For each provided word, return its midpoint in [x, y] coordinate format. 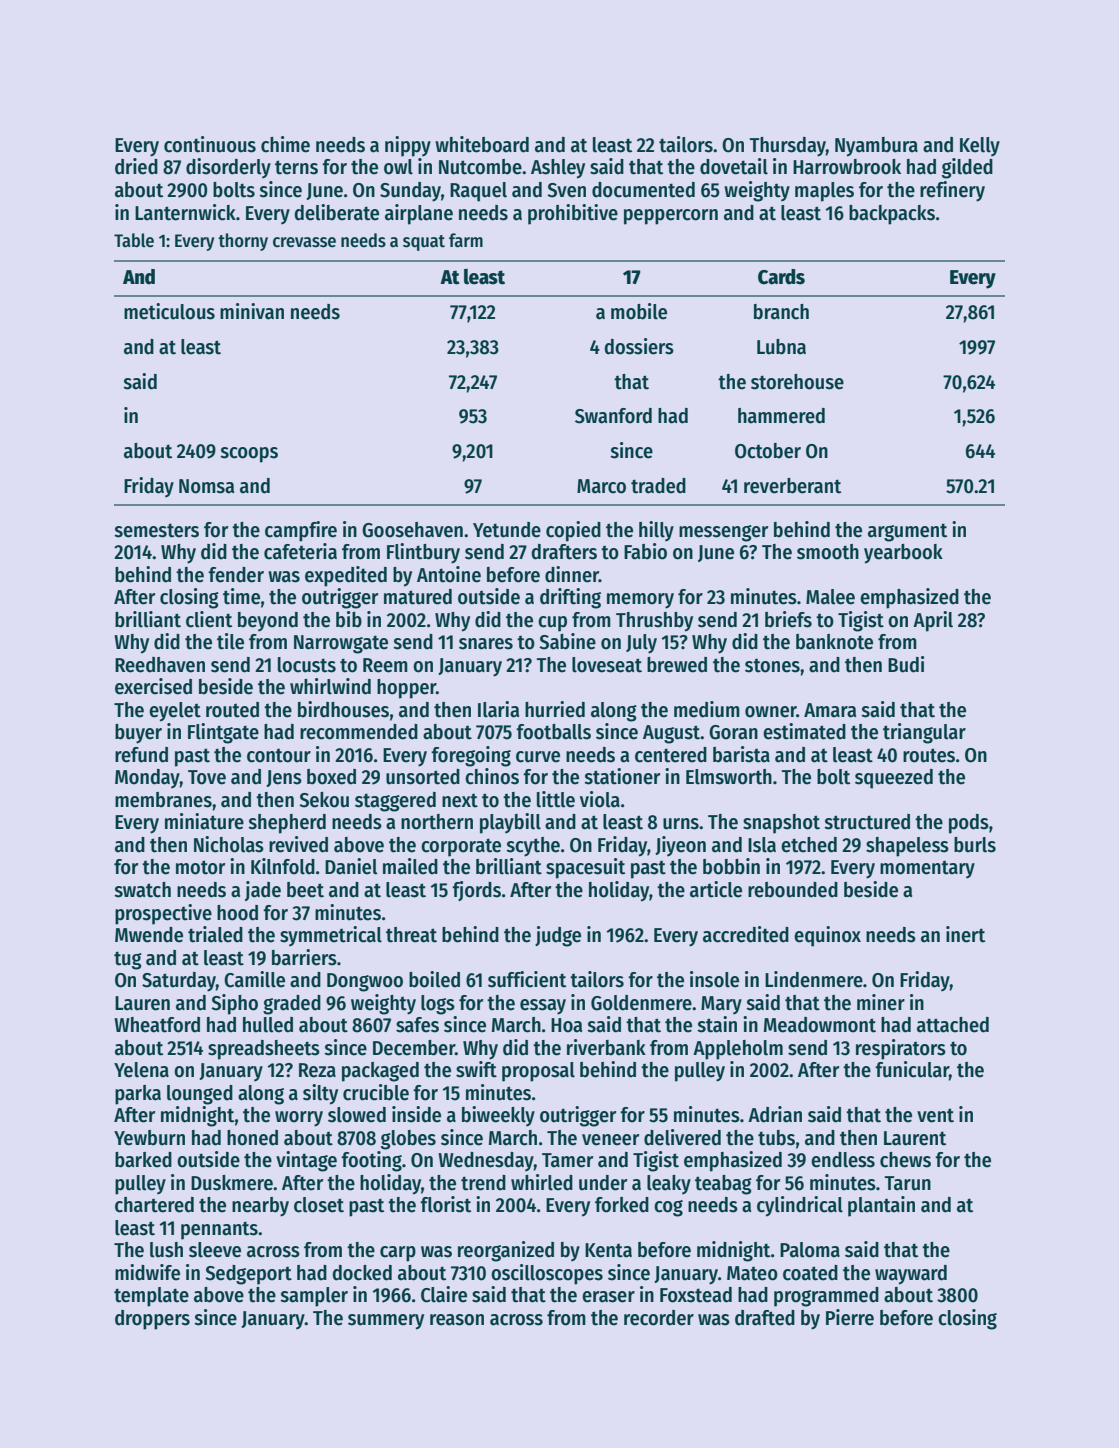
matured [418, 597]
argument [907, 532]
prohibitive [573, 214]
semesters [156, 530]
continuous [210, 144]
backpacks [892, 215]
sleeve [215, 1250]
